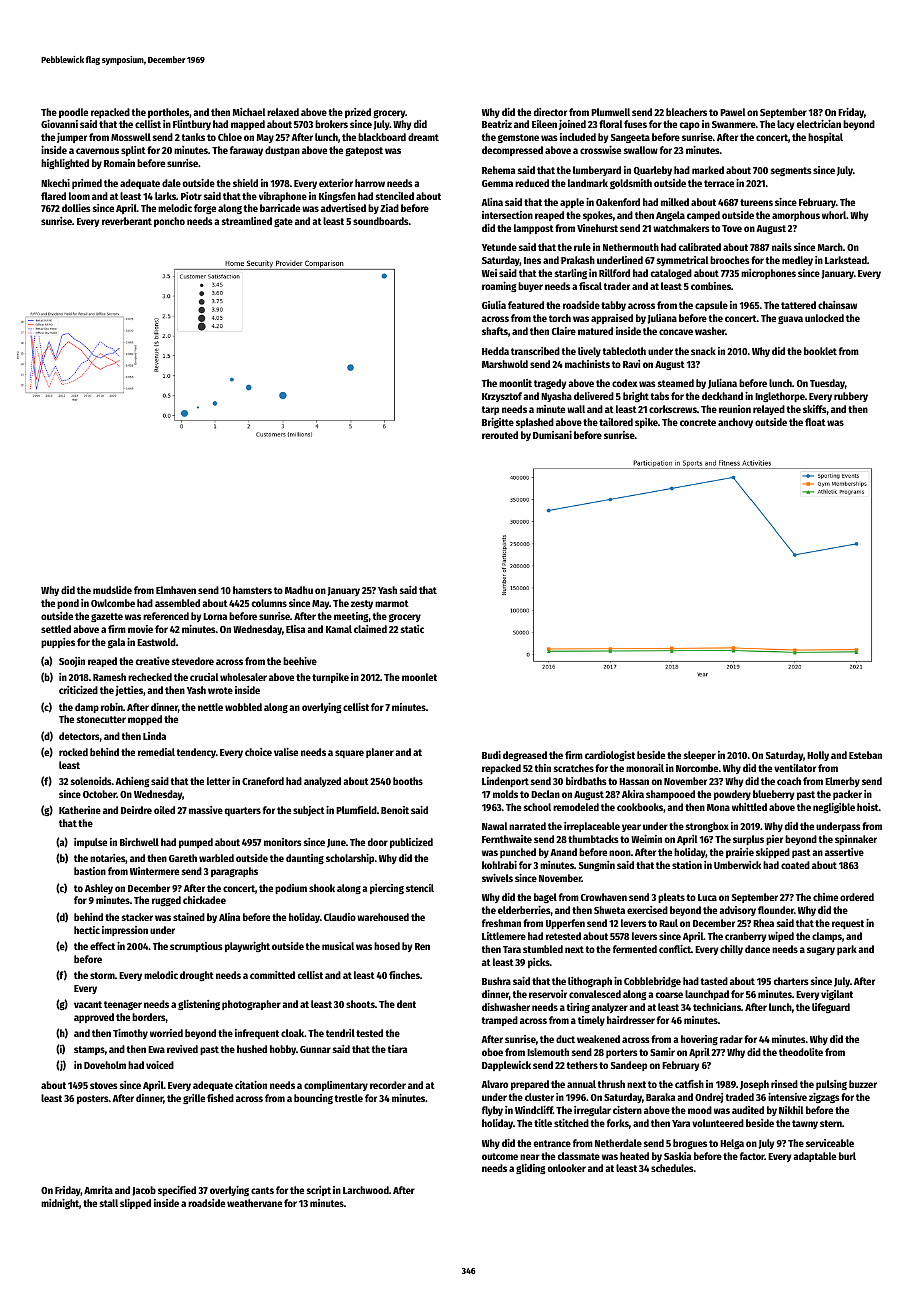 Image resolution: width=924 pixels, height=1308 pixels. Describe the element at coordinates (851, 397) in the screenshot. I see `rubbery` at that location.
